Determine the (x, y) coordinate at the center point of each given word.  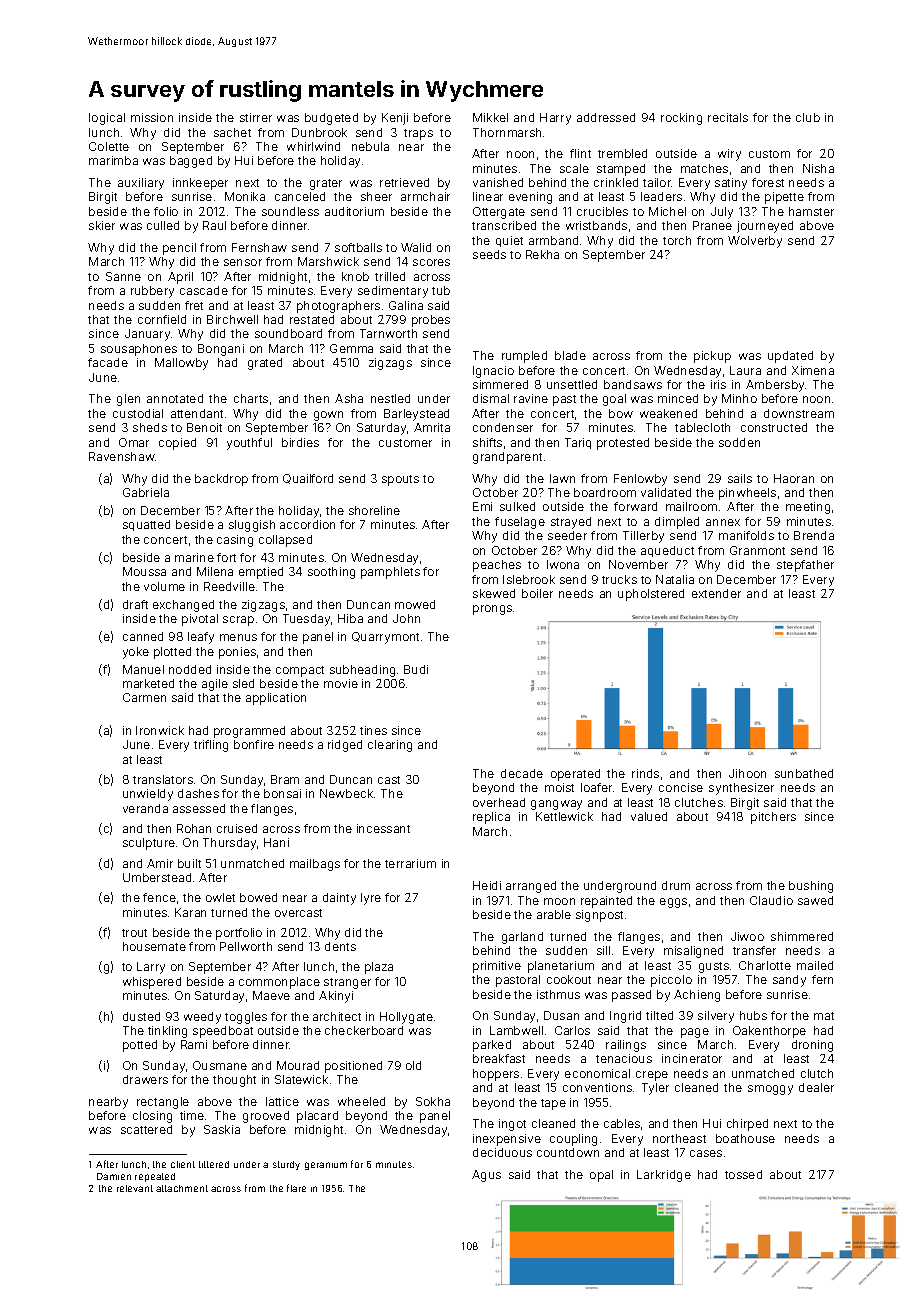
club (808, 117)
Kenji (395, 119)
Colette (109, 146)
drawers (145, 1079)
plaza (379, 968)
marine (194, 557)
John (406, 618)
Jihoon (747, 773)
